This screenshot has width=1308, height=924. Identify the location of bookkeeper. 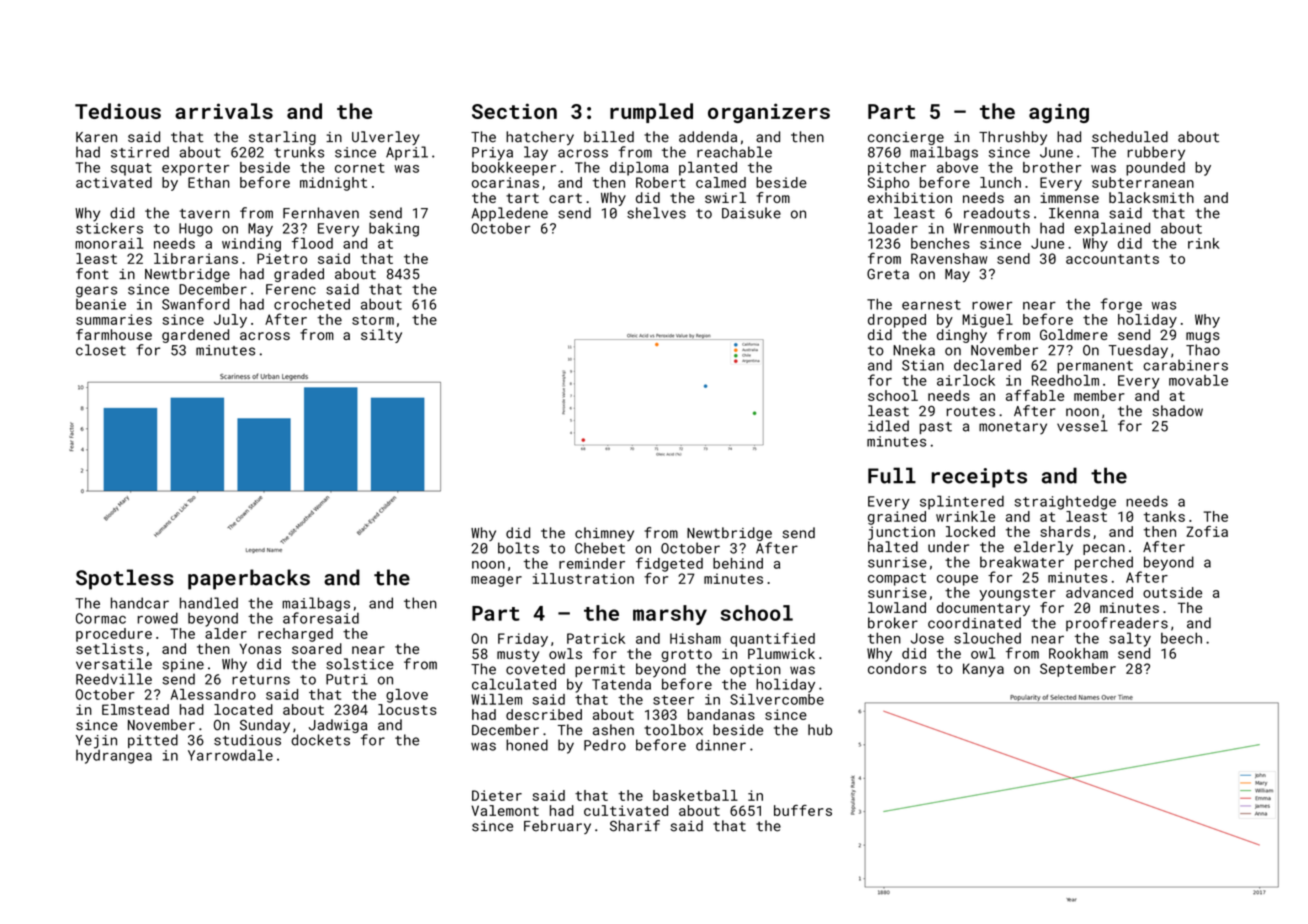
(514, 169).
